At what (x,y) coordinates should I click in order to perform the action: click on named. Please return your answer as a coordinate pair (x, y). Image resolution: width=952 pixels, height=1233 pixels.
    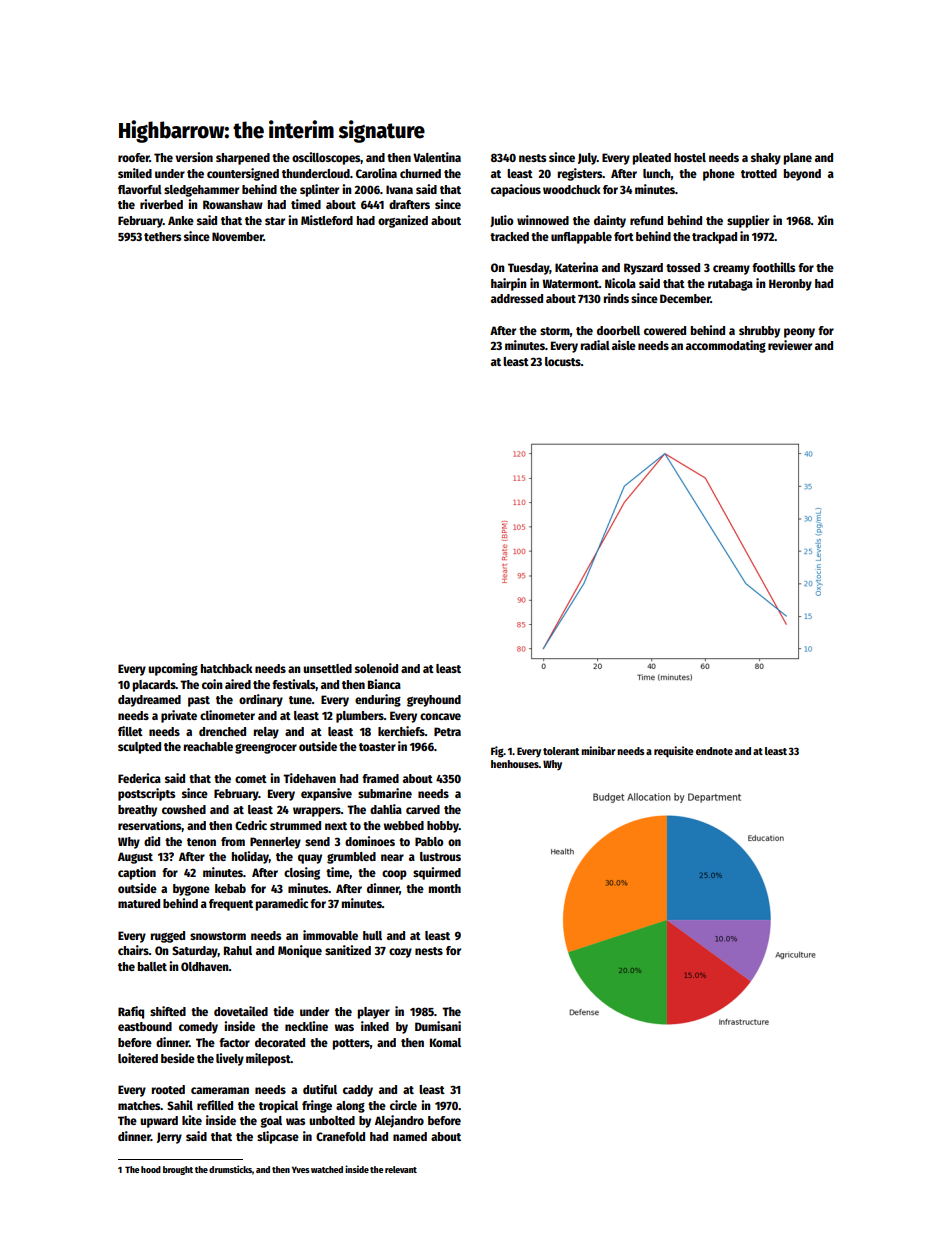
    Looking at the image, I should click on (410, 1136).
